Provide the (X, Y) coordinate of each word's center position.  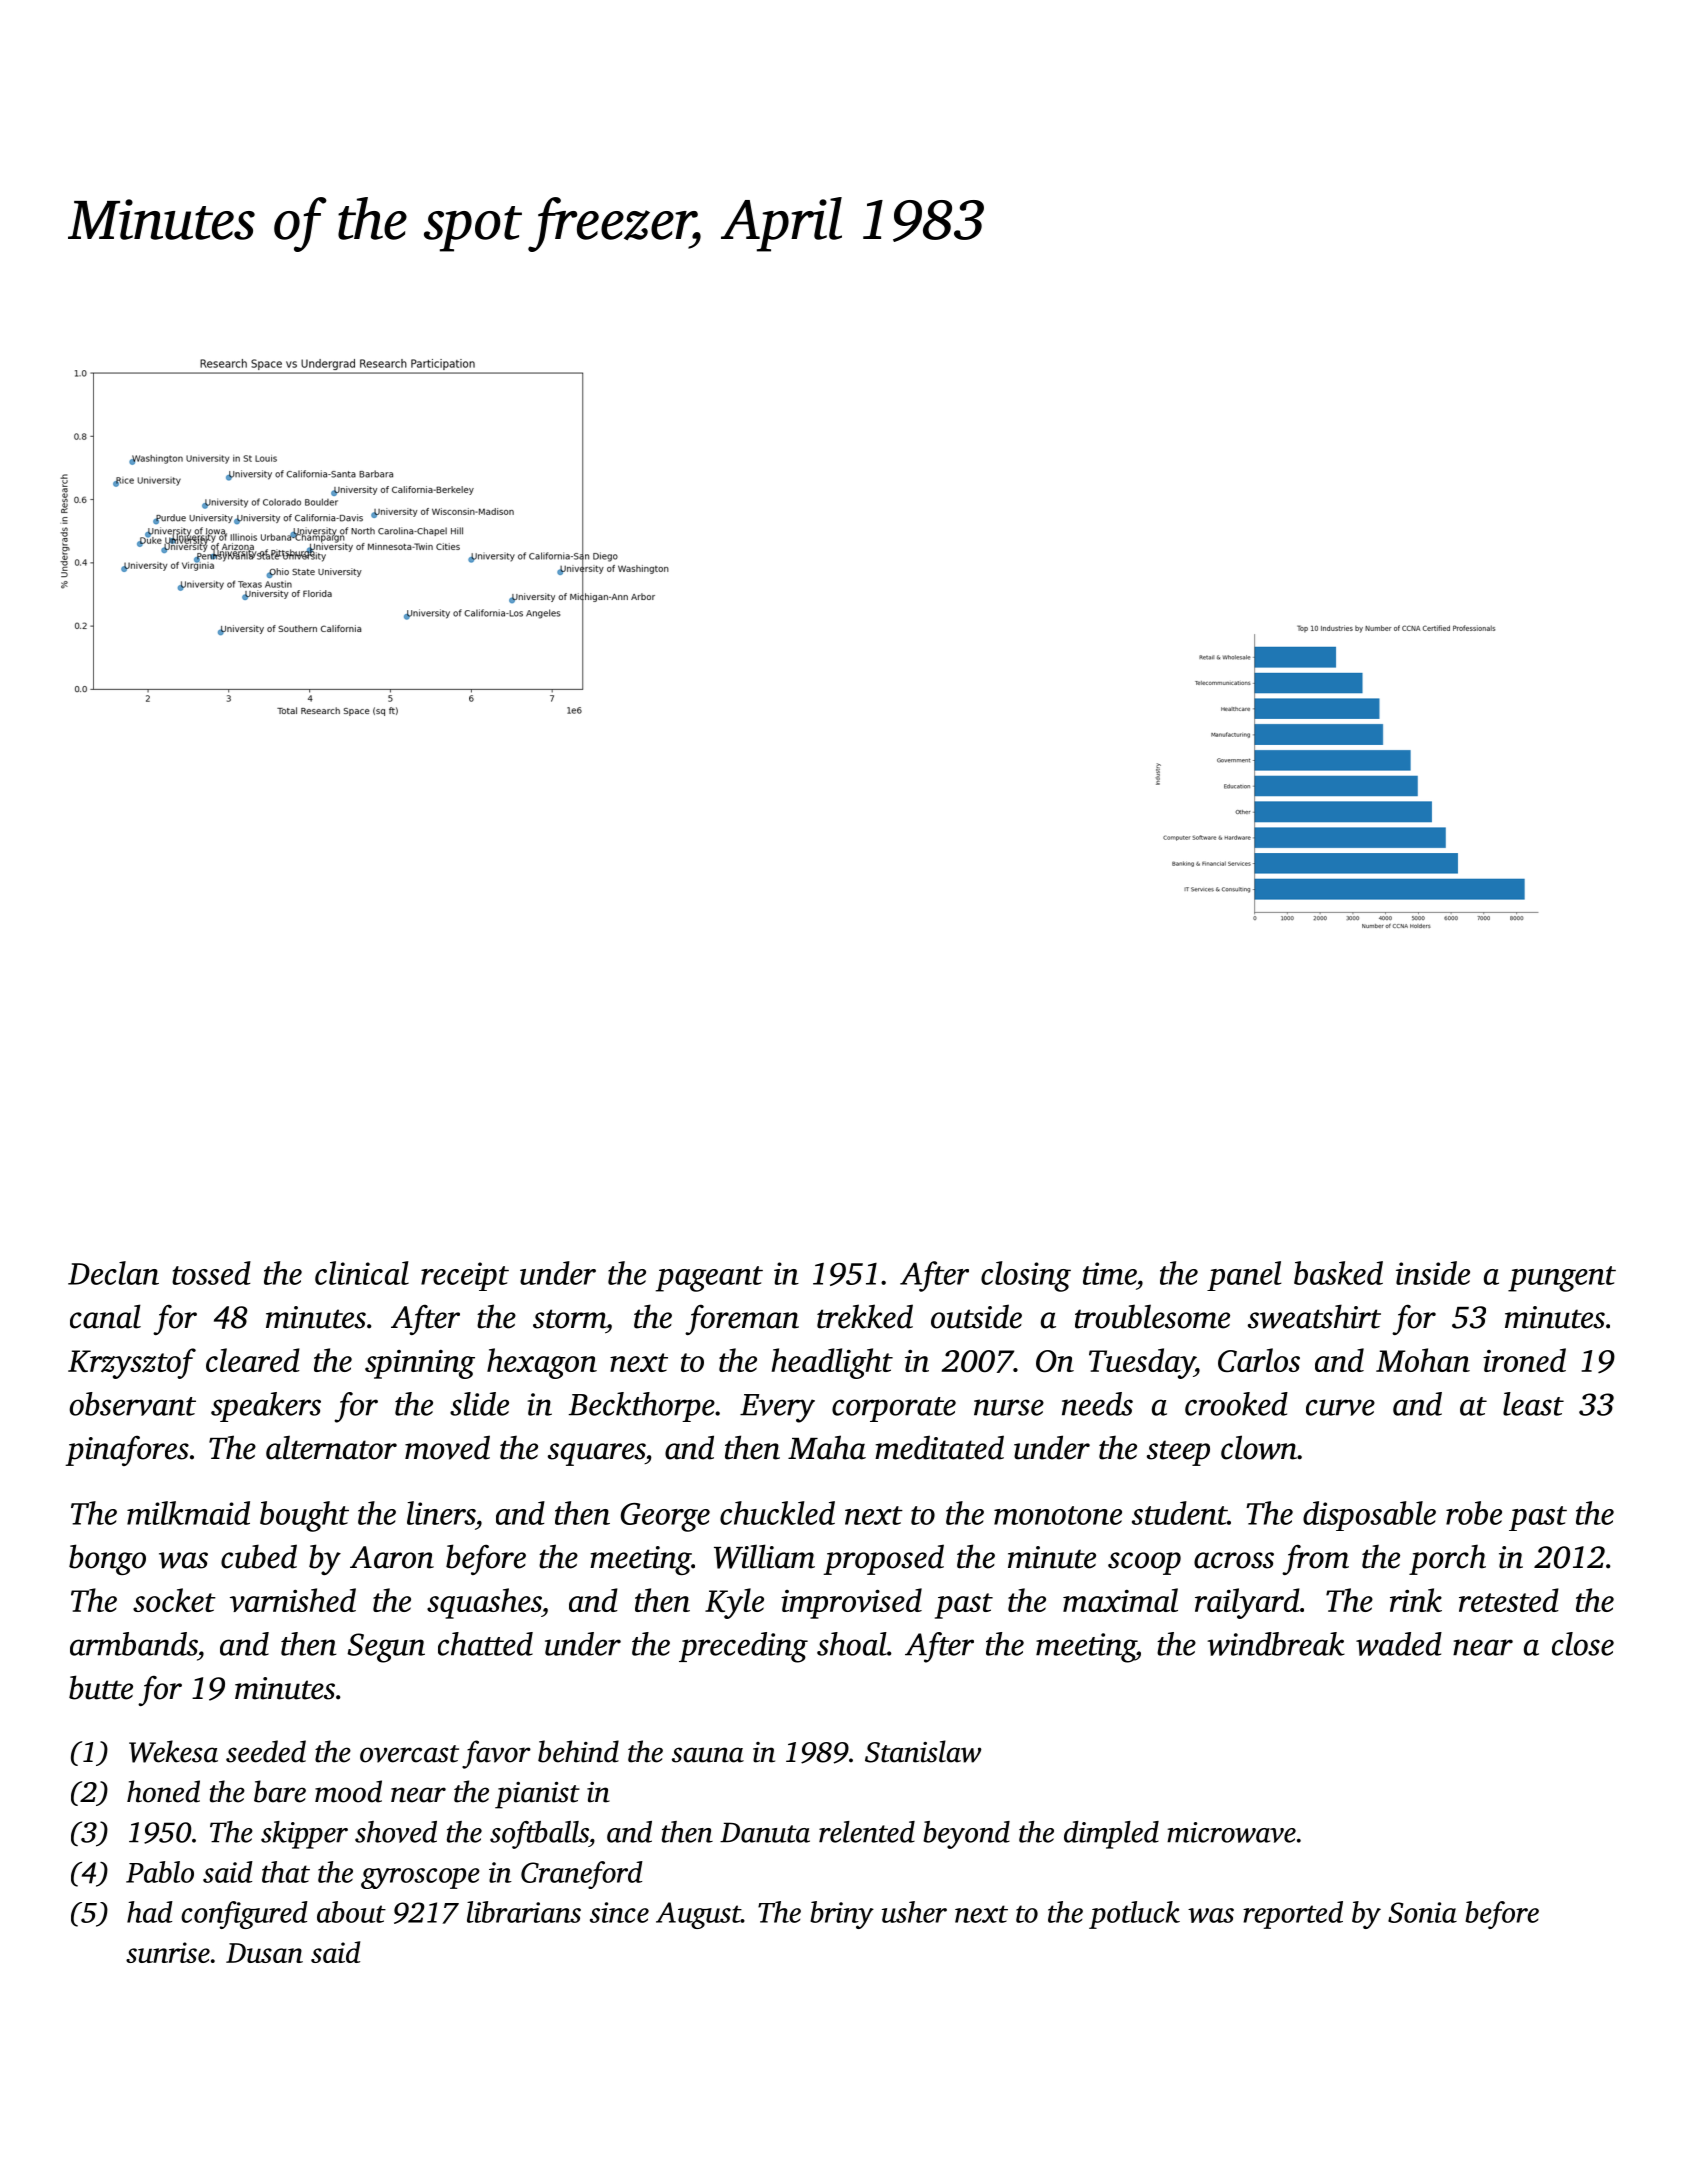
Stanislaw (923, 1751)
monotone (1058, 1515)
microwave (1231, 1832)
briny (842, 1915)
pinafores (127, 1450)
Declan (113, 1273)
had (150, 1912)
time (1109, 1273)
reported (1293, 1915)
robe (1474, 1513)
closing (1026, 1276)
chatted (485, 1644)
